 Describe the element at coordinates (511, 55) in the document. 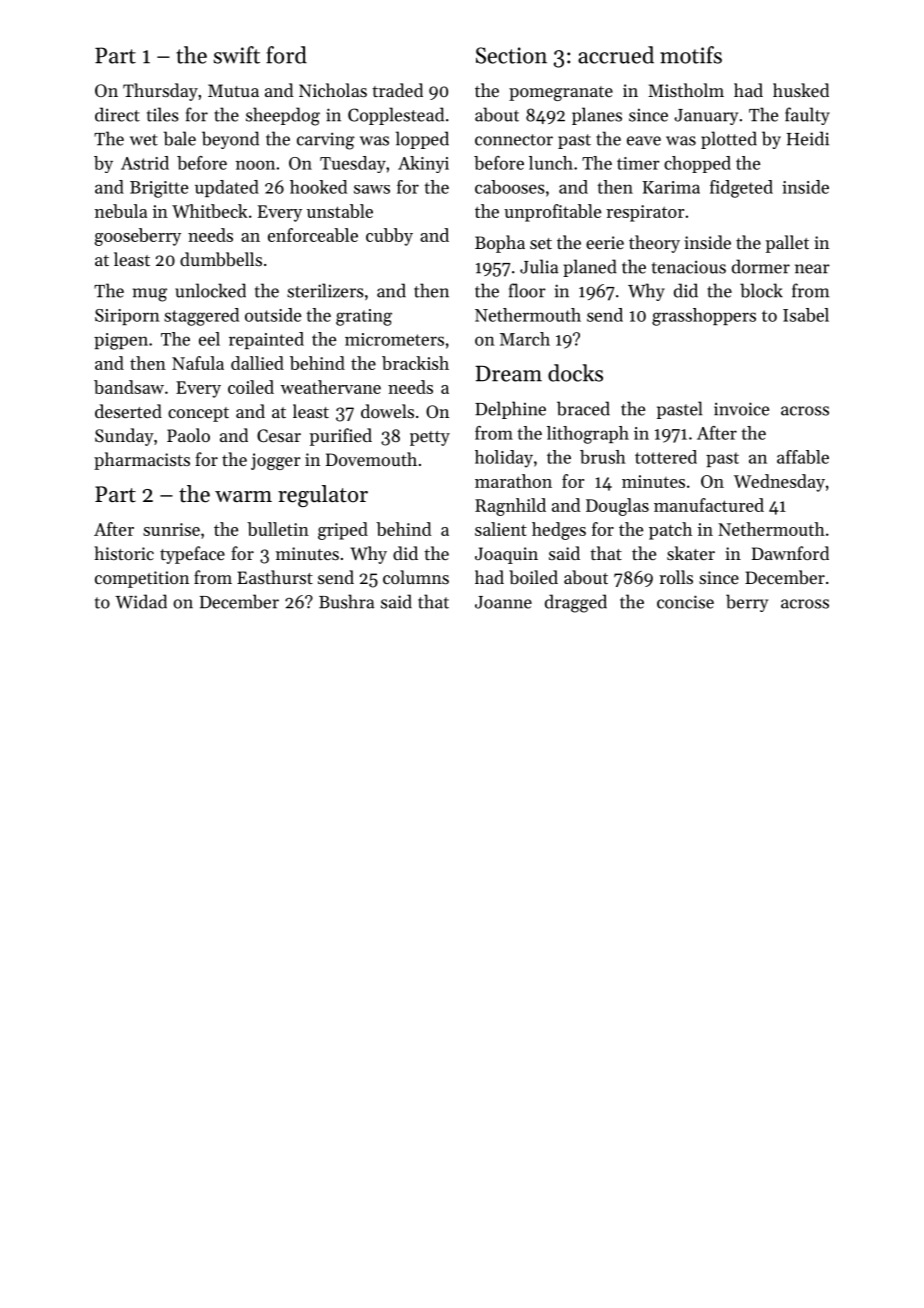

I see `Section` at that location.
